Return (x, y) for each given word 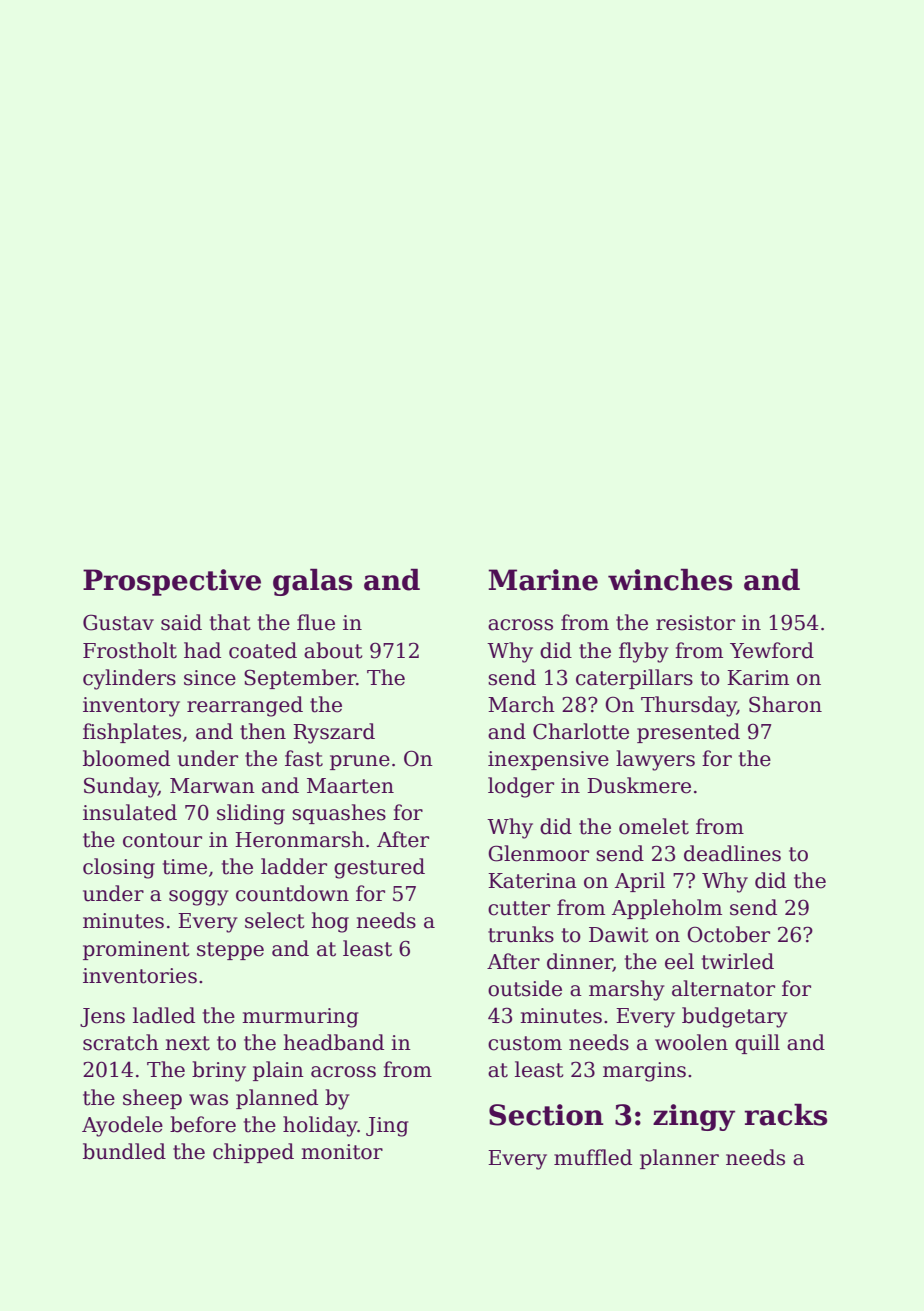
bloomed (126, 758)
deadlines (732, 853)
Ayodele (122, 1126)
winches (670, 579)
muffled (593, 1157)
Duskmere (639, 785)
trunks (521, 934)
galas (312, 582)
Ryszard (334, 733)
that (230, 622)
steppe (230, 951)
